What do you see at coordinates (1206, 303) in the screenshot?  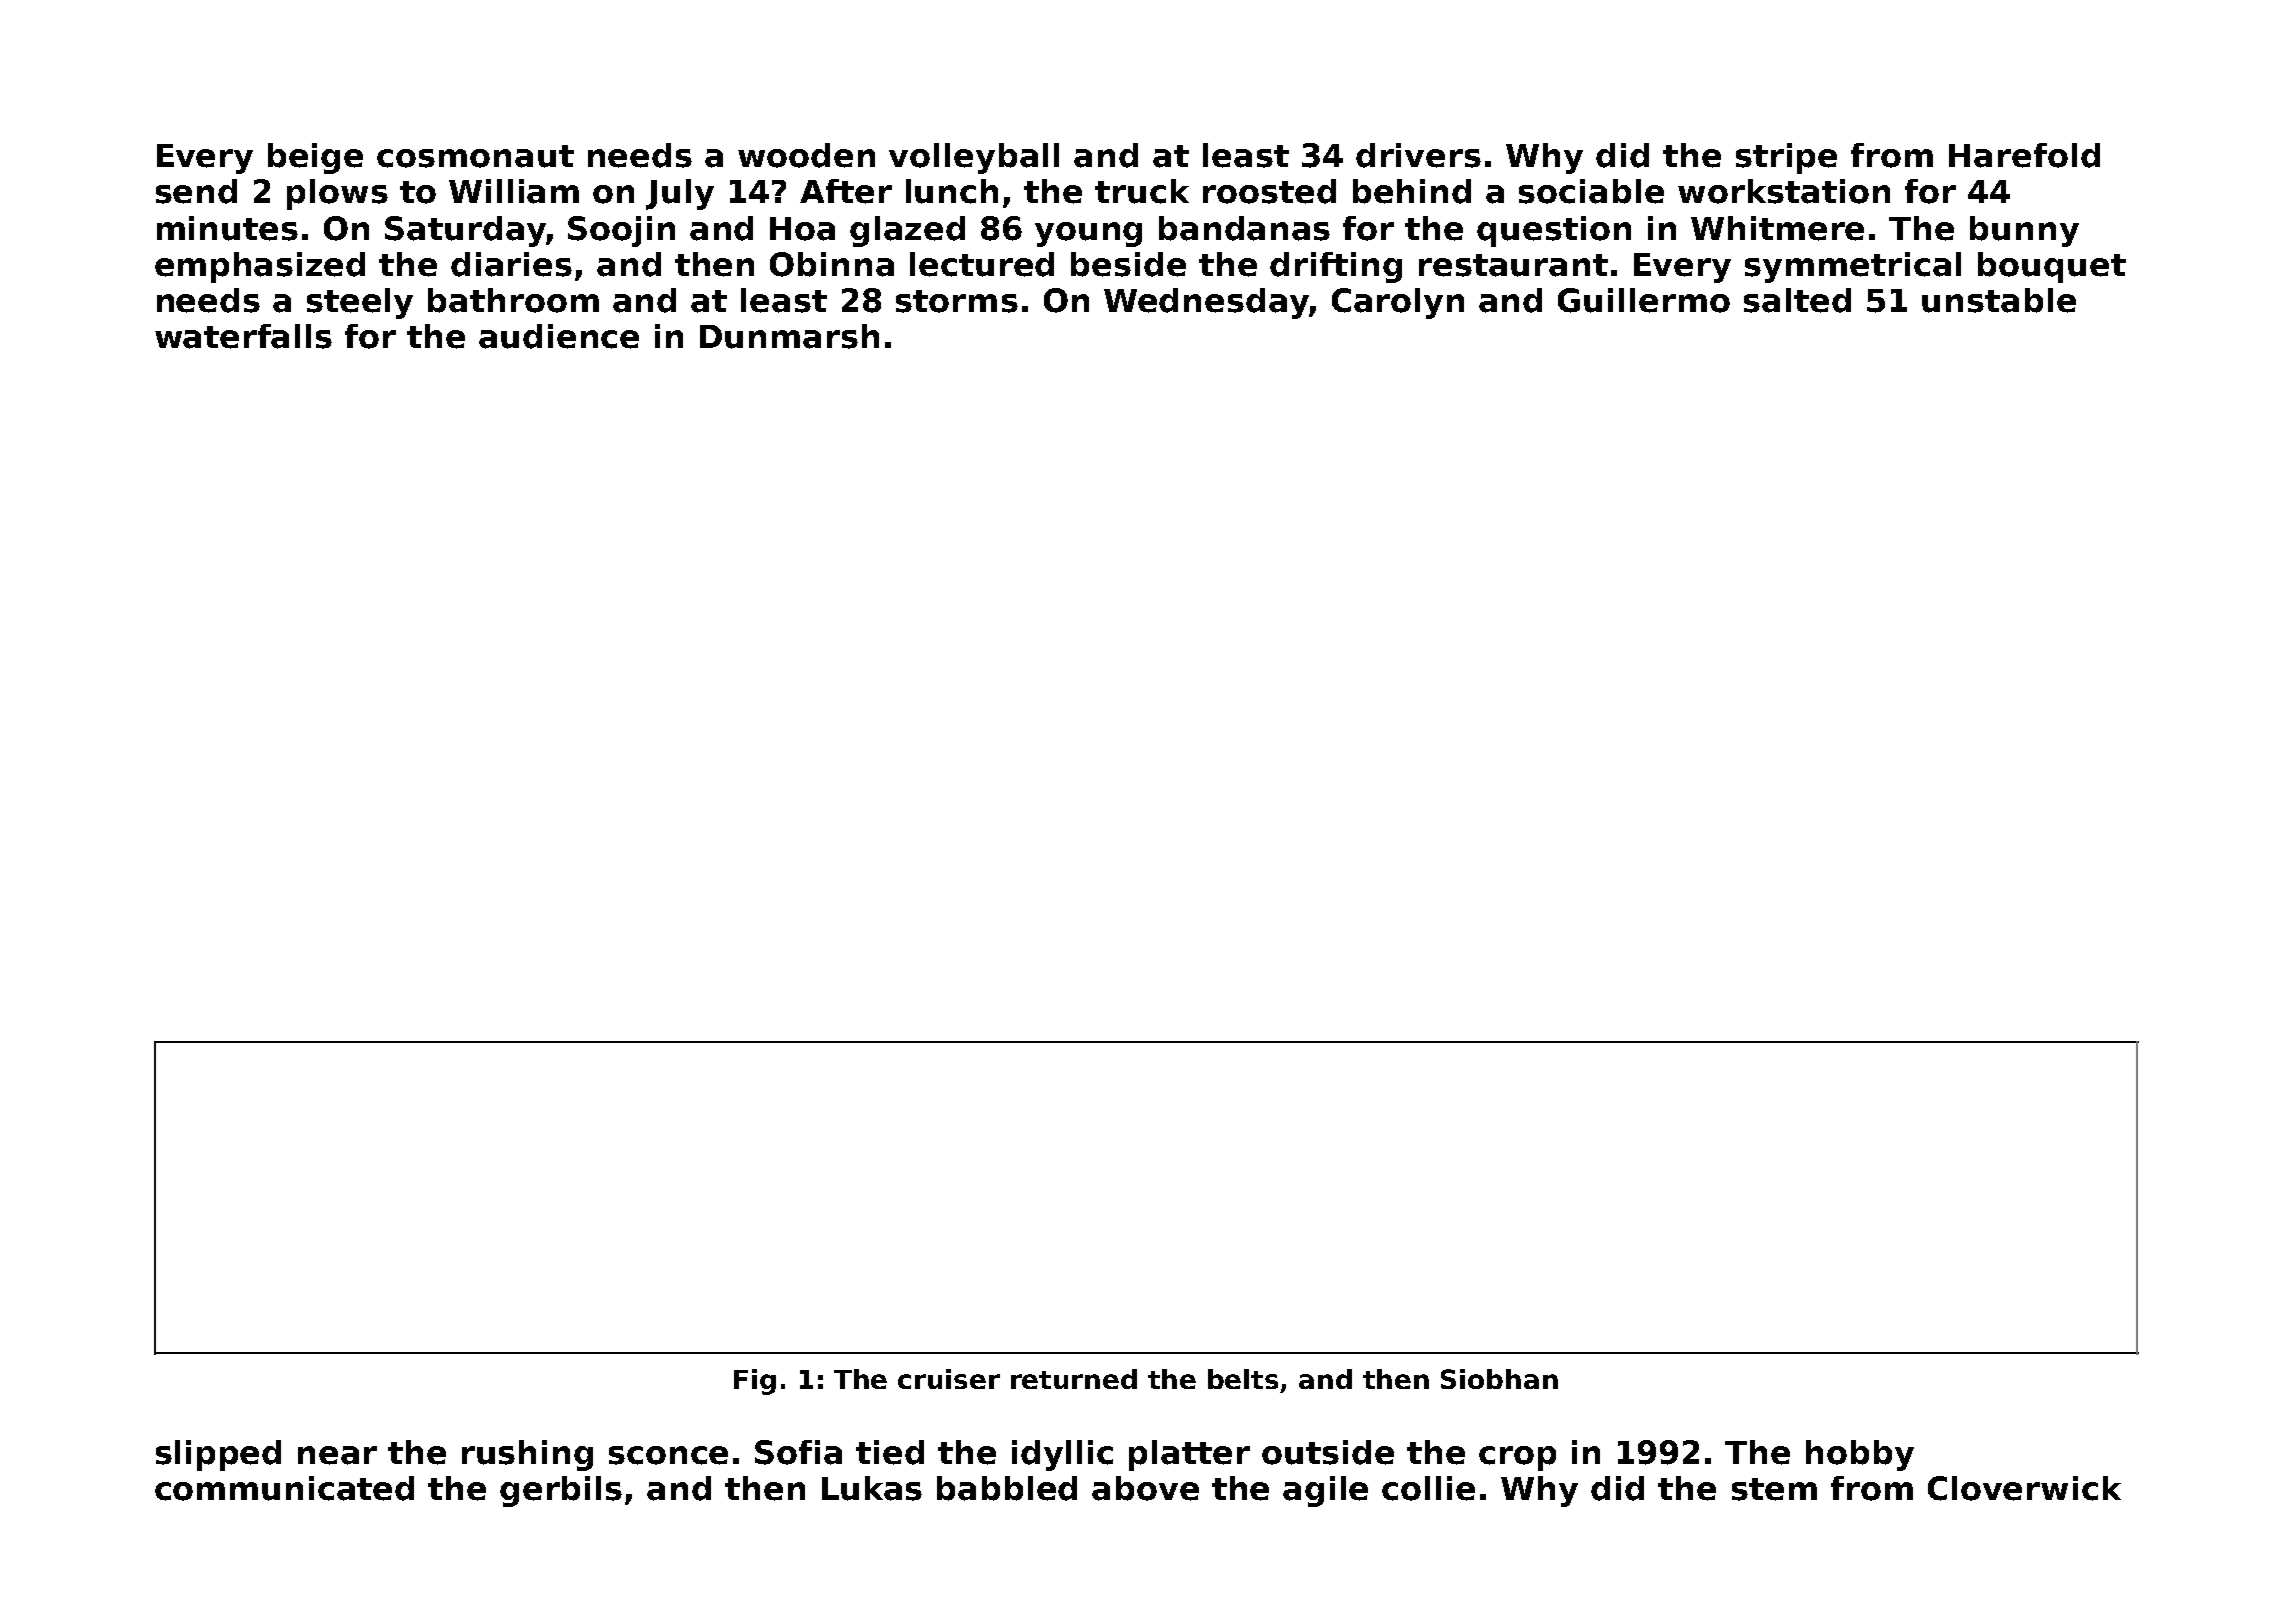 I see `Wednesday` at bounding box center [1206, 303].
